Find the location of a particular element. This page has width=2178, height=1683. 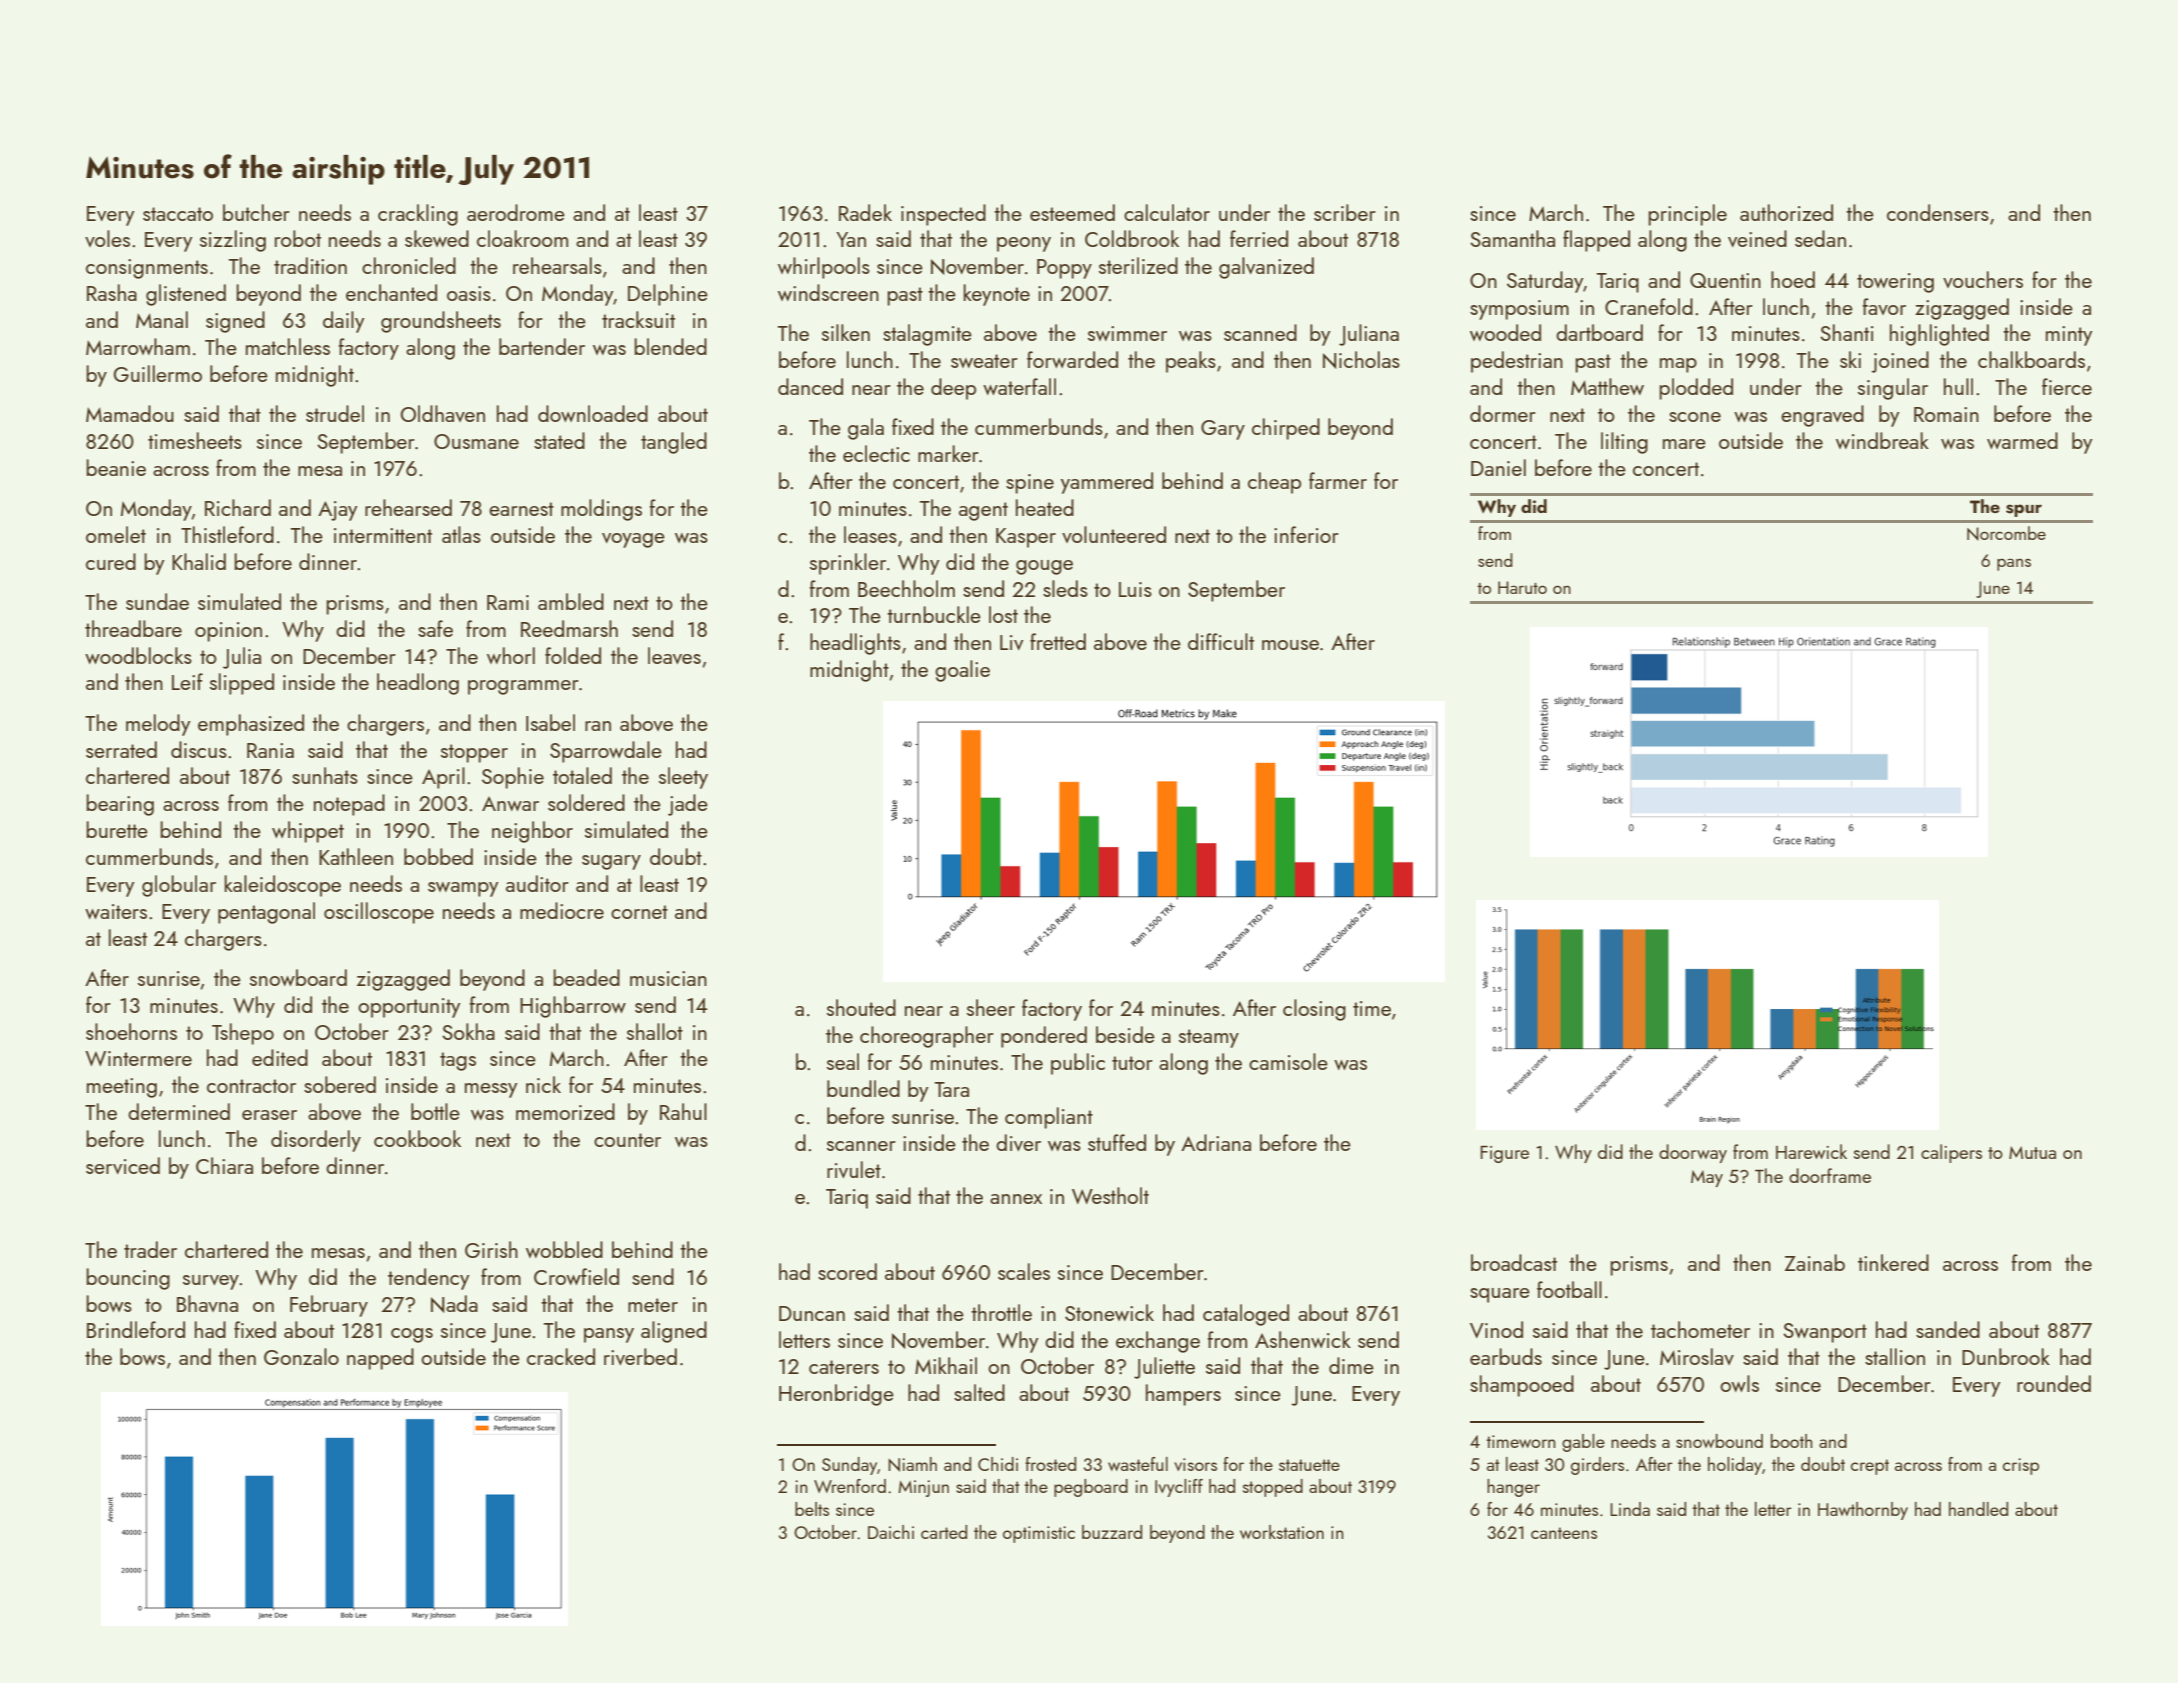

Gonzalo is located at coordinates (301, 1356).
